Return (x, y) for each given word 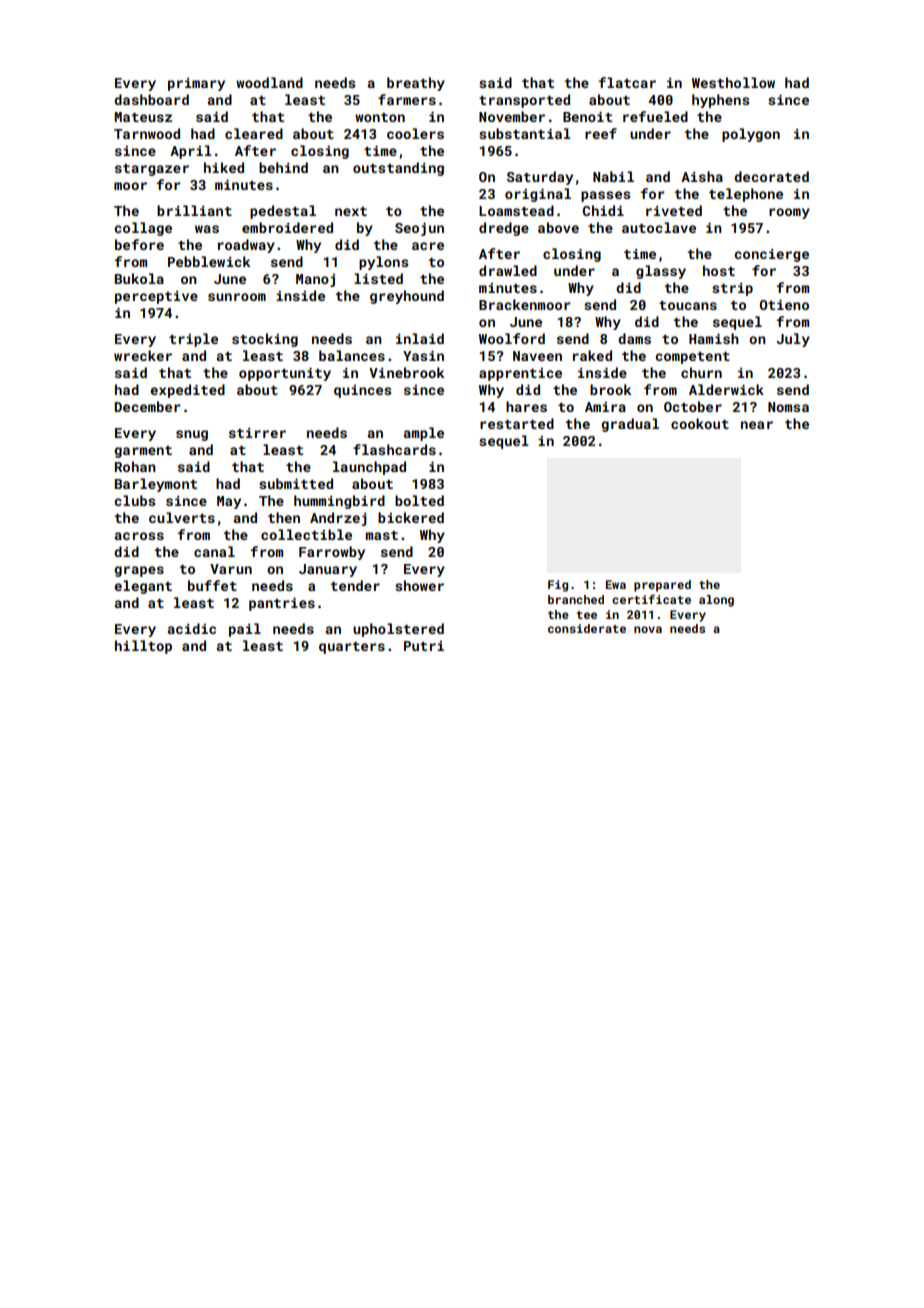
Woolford (512, 338)
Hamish (714, 338)
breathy (416, 84)
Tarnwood (147, 133)
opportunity (285, 374)
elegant (143, 587)
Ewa (616, 584)
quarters (352, 648)
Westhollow (733, 82)
